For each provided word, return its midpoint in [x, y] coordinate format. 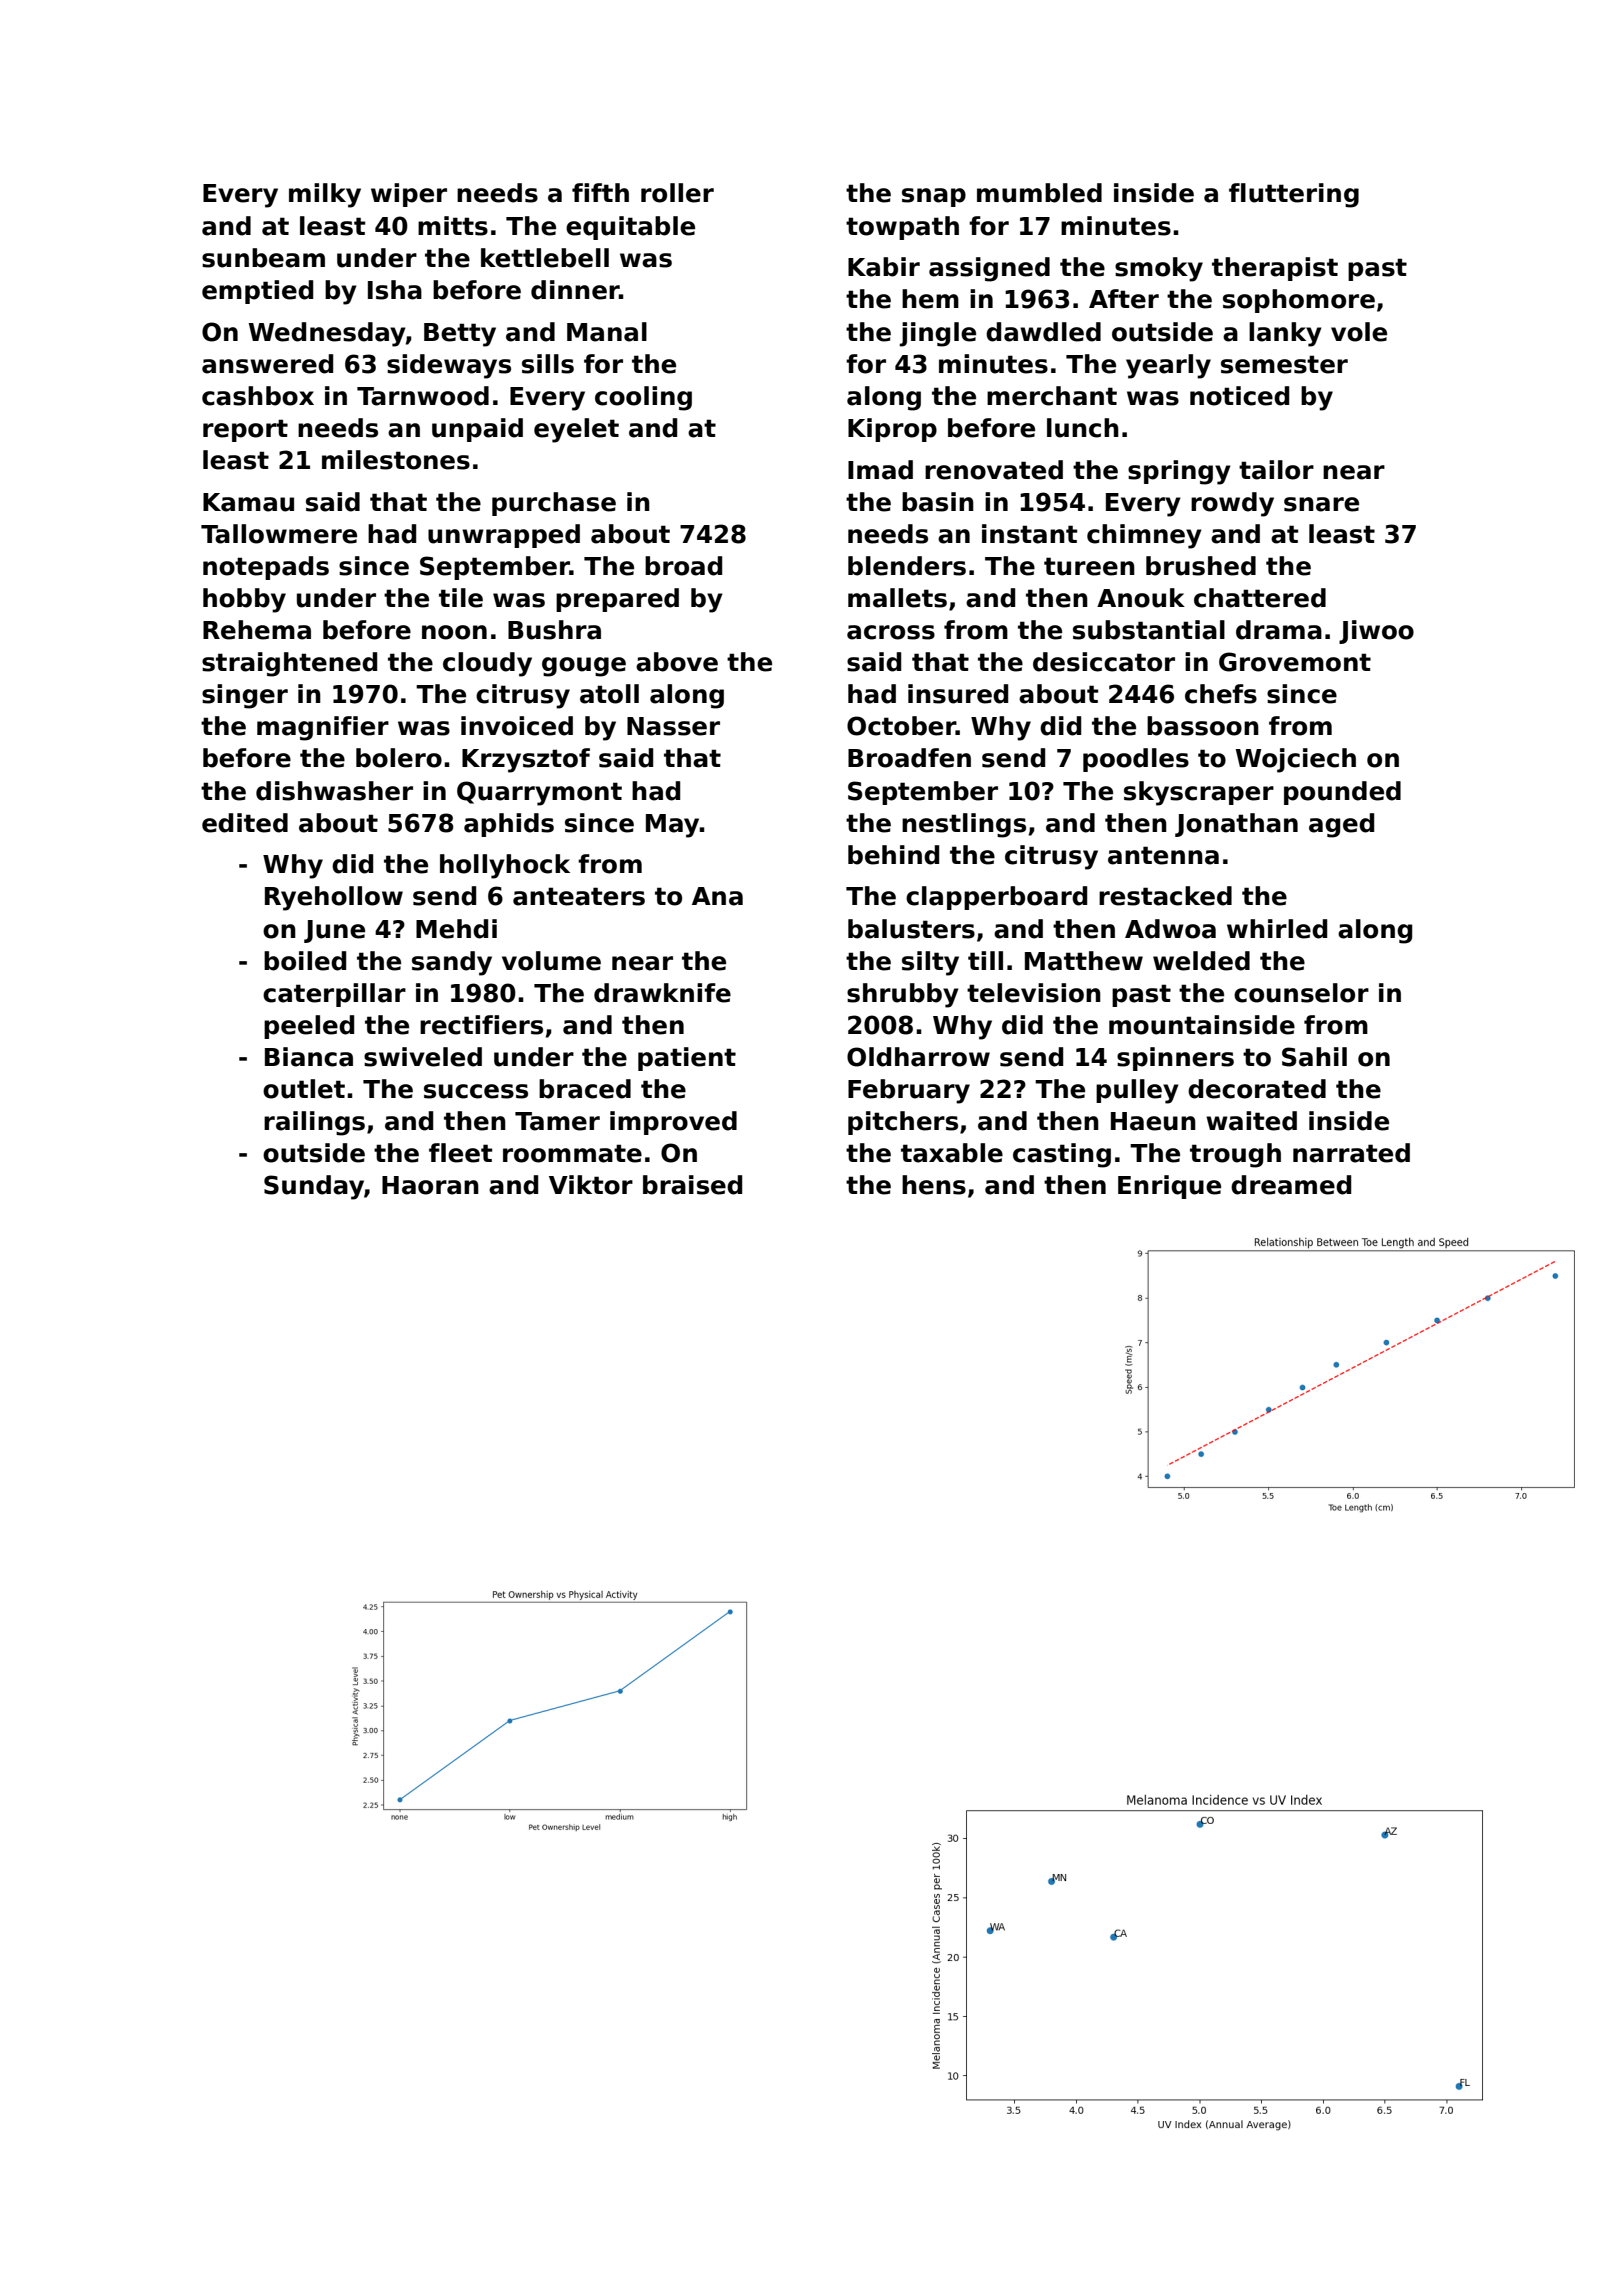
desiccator [1104, 662]
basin [938, 502]
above [677, 662]
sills [548, 364]
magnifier [323, 728]
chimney [1144, 536]
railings [314, 1123]
